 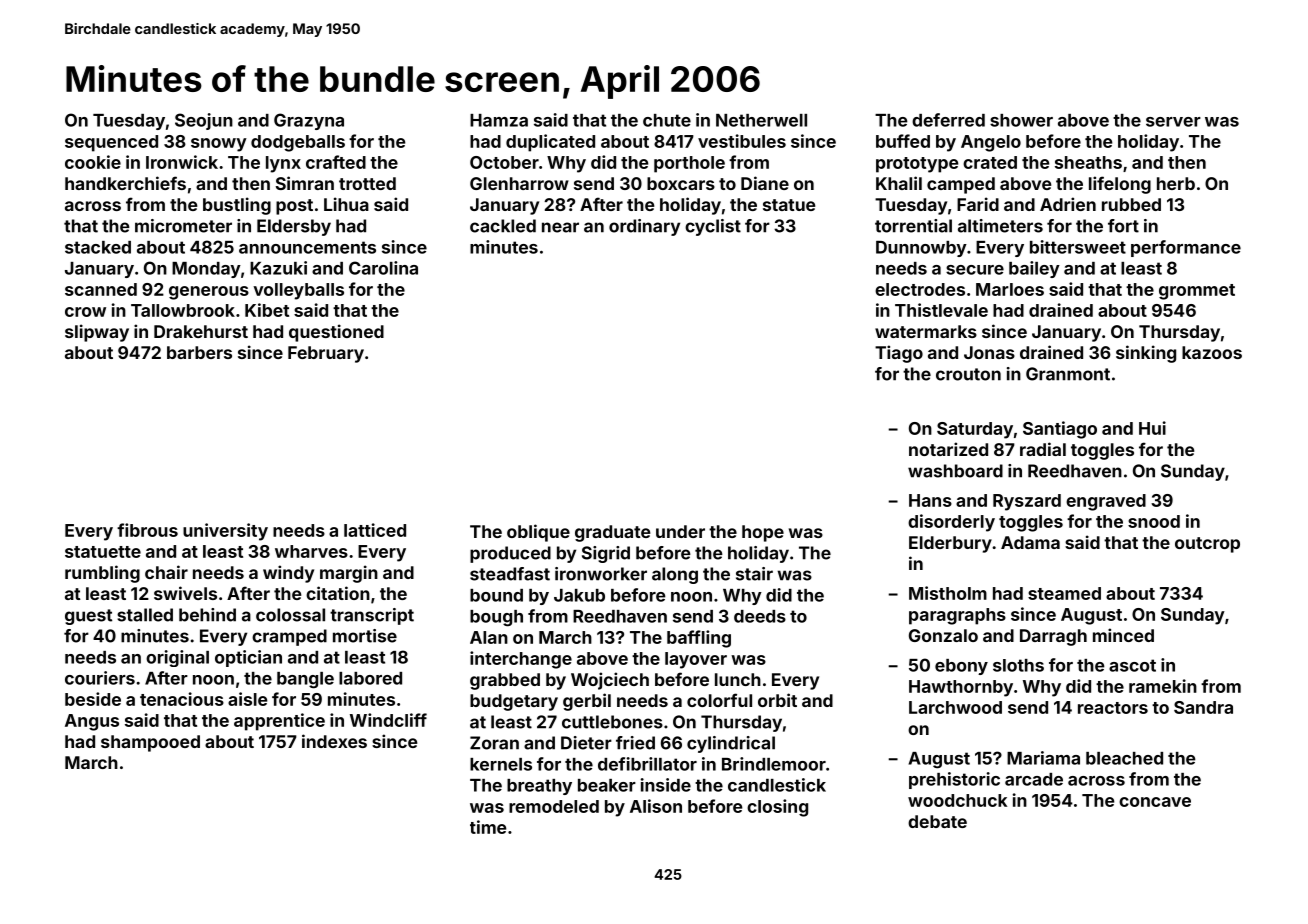 What do you see at coordinates (948, 449) in the document?
I see `notarized` at bounding box center [948, 449].
